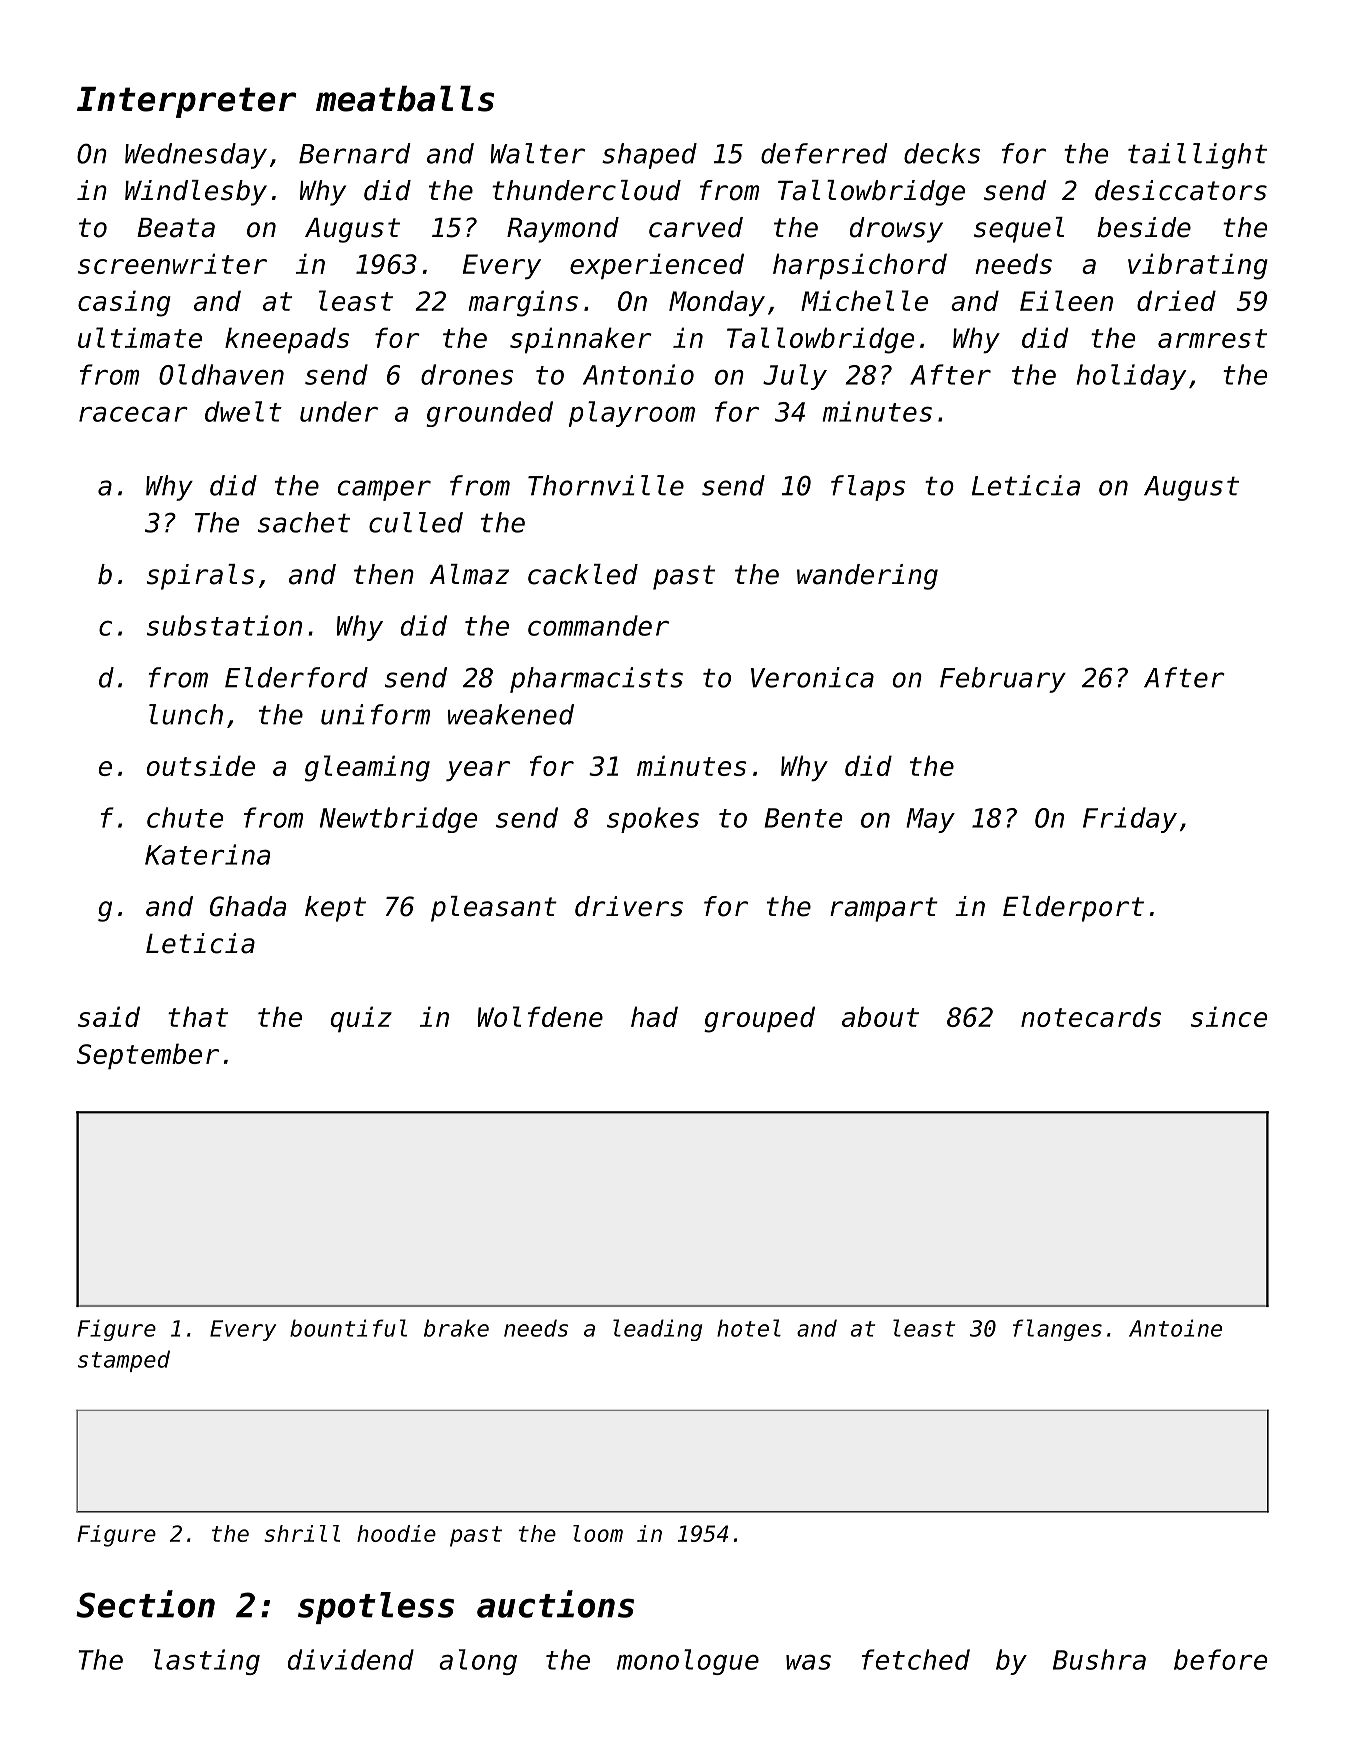 The image size is (1345, 1740). Describe the element at coordinates (187, 102) in the document. I see `Interpreter` at that location.
